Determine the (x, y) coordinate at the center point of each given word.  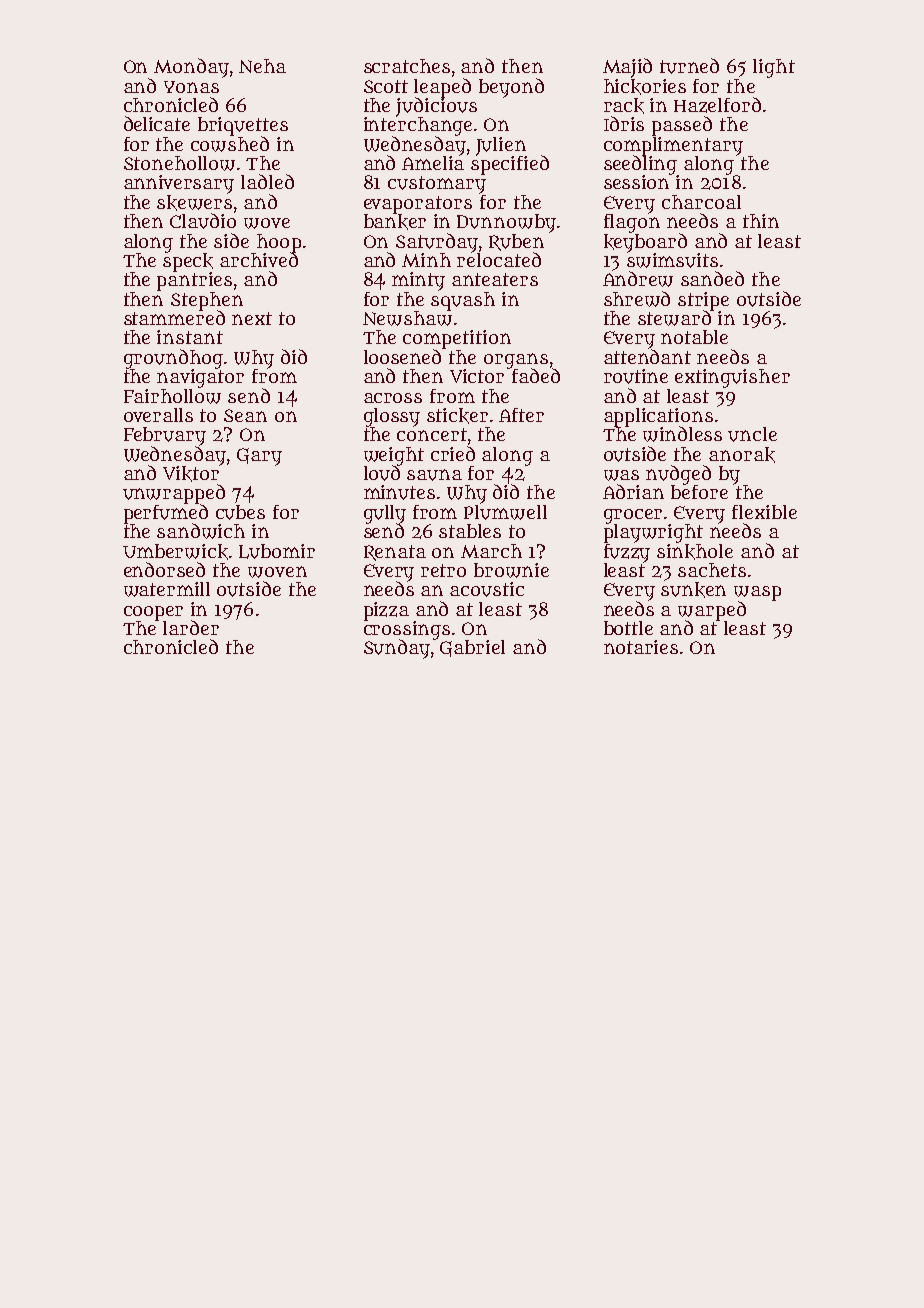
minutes (399, 492)
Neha (262, 66)
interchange (418, 126)
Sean (245, 415)
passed (682, 126)
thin (761, 221)
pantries (194, 281)
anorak (742, 455)
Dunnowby (506, 223)
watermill (167, 589)
